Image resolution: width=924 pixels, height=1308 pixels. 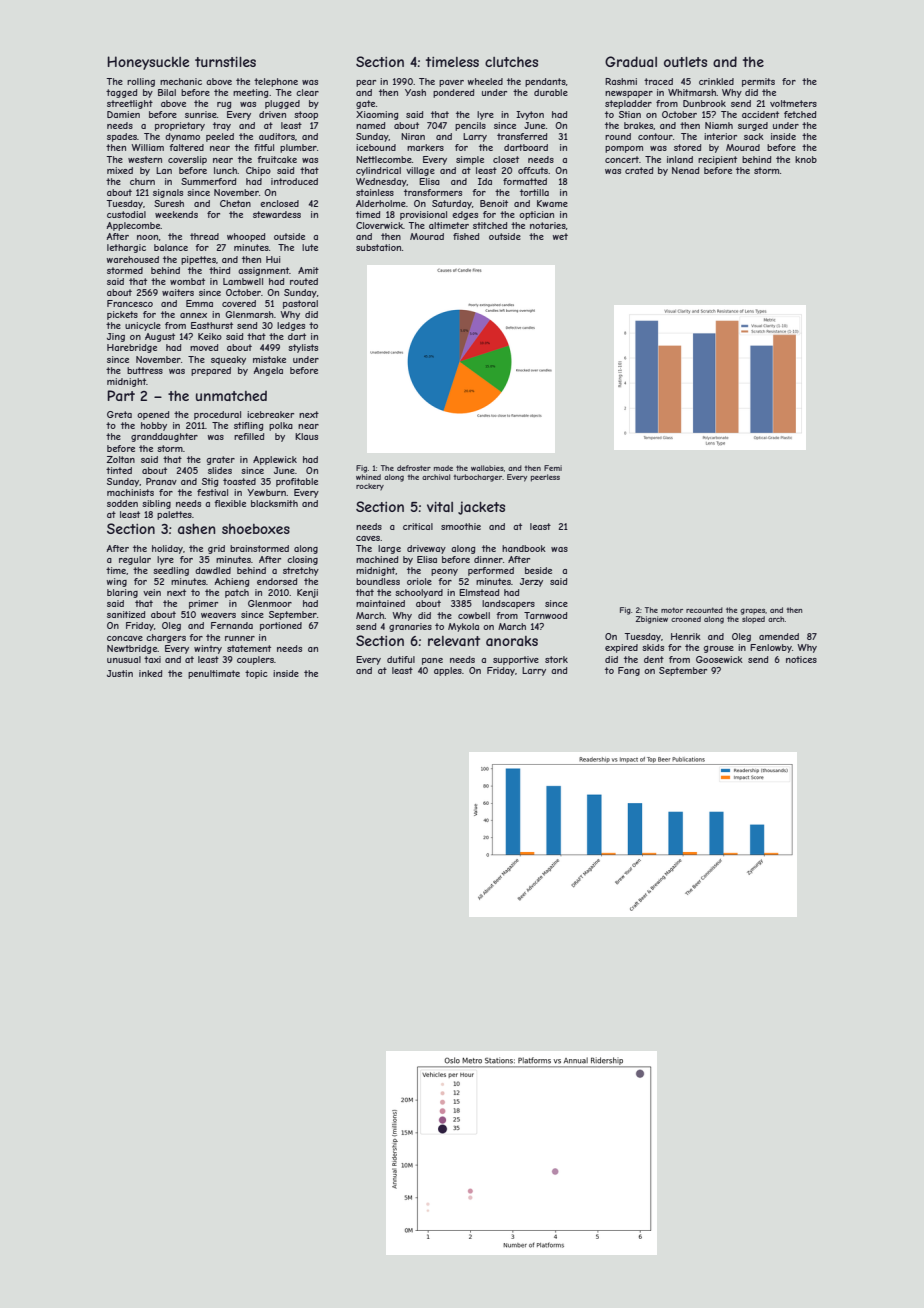 I want to click on regular, so click(x=135, y=560).
